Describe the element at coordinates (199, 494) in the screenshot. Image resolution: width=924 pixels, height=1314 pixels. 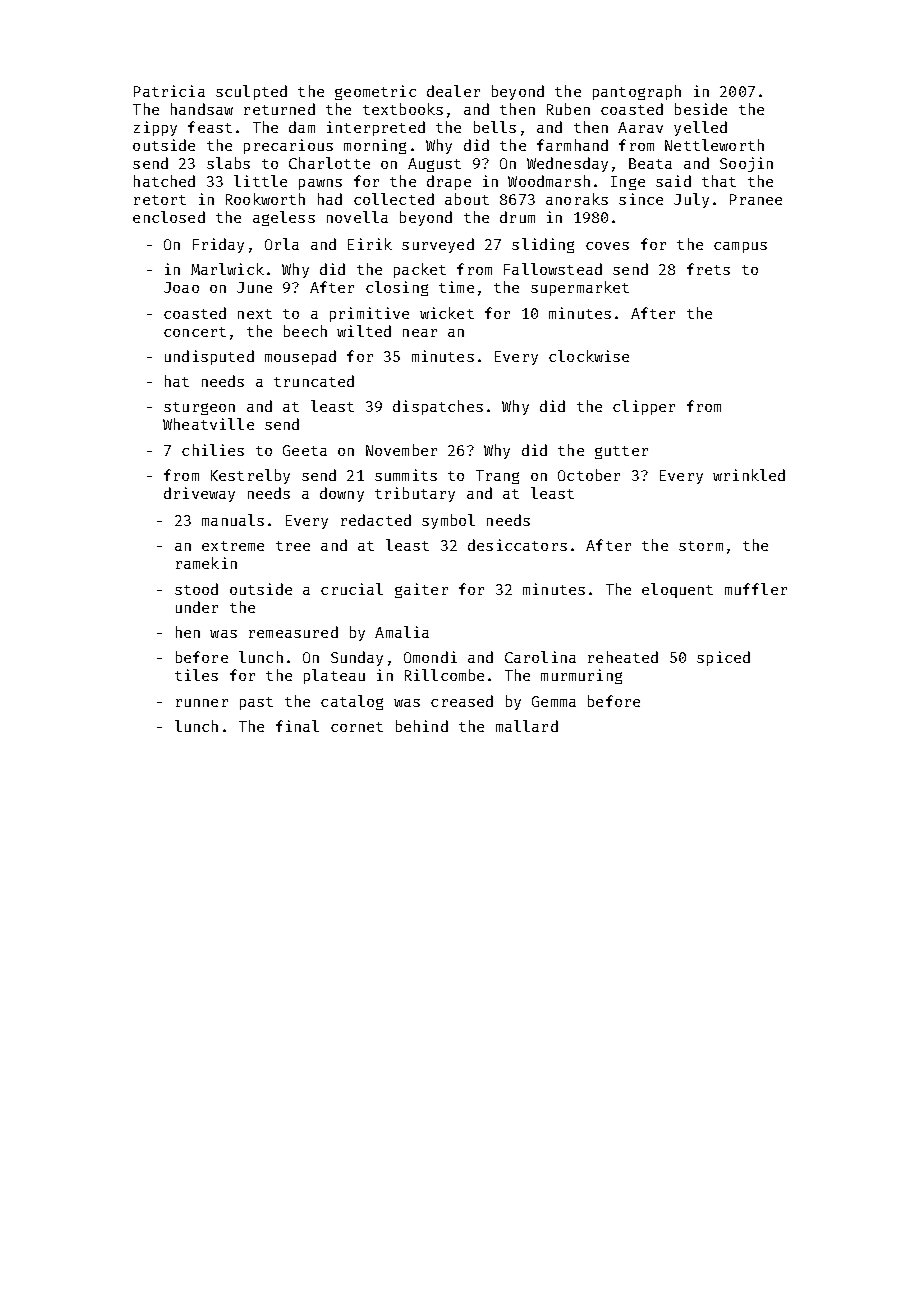
I see `driveway` at that location.
